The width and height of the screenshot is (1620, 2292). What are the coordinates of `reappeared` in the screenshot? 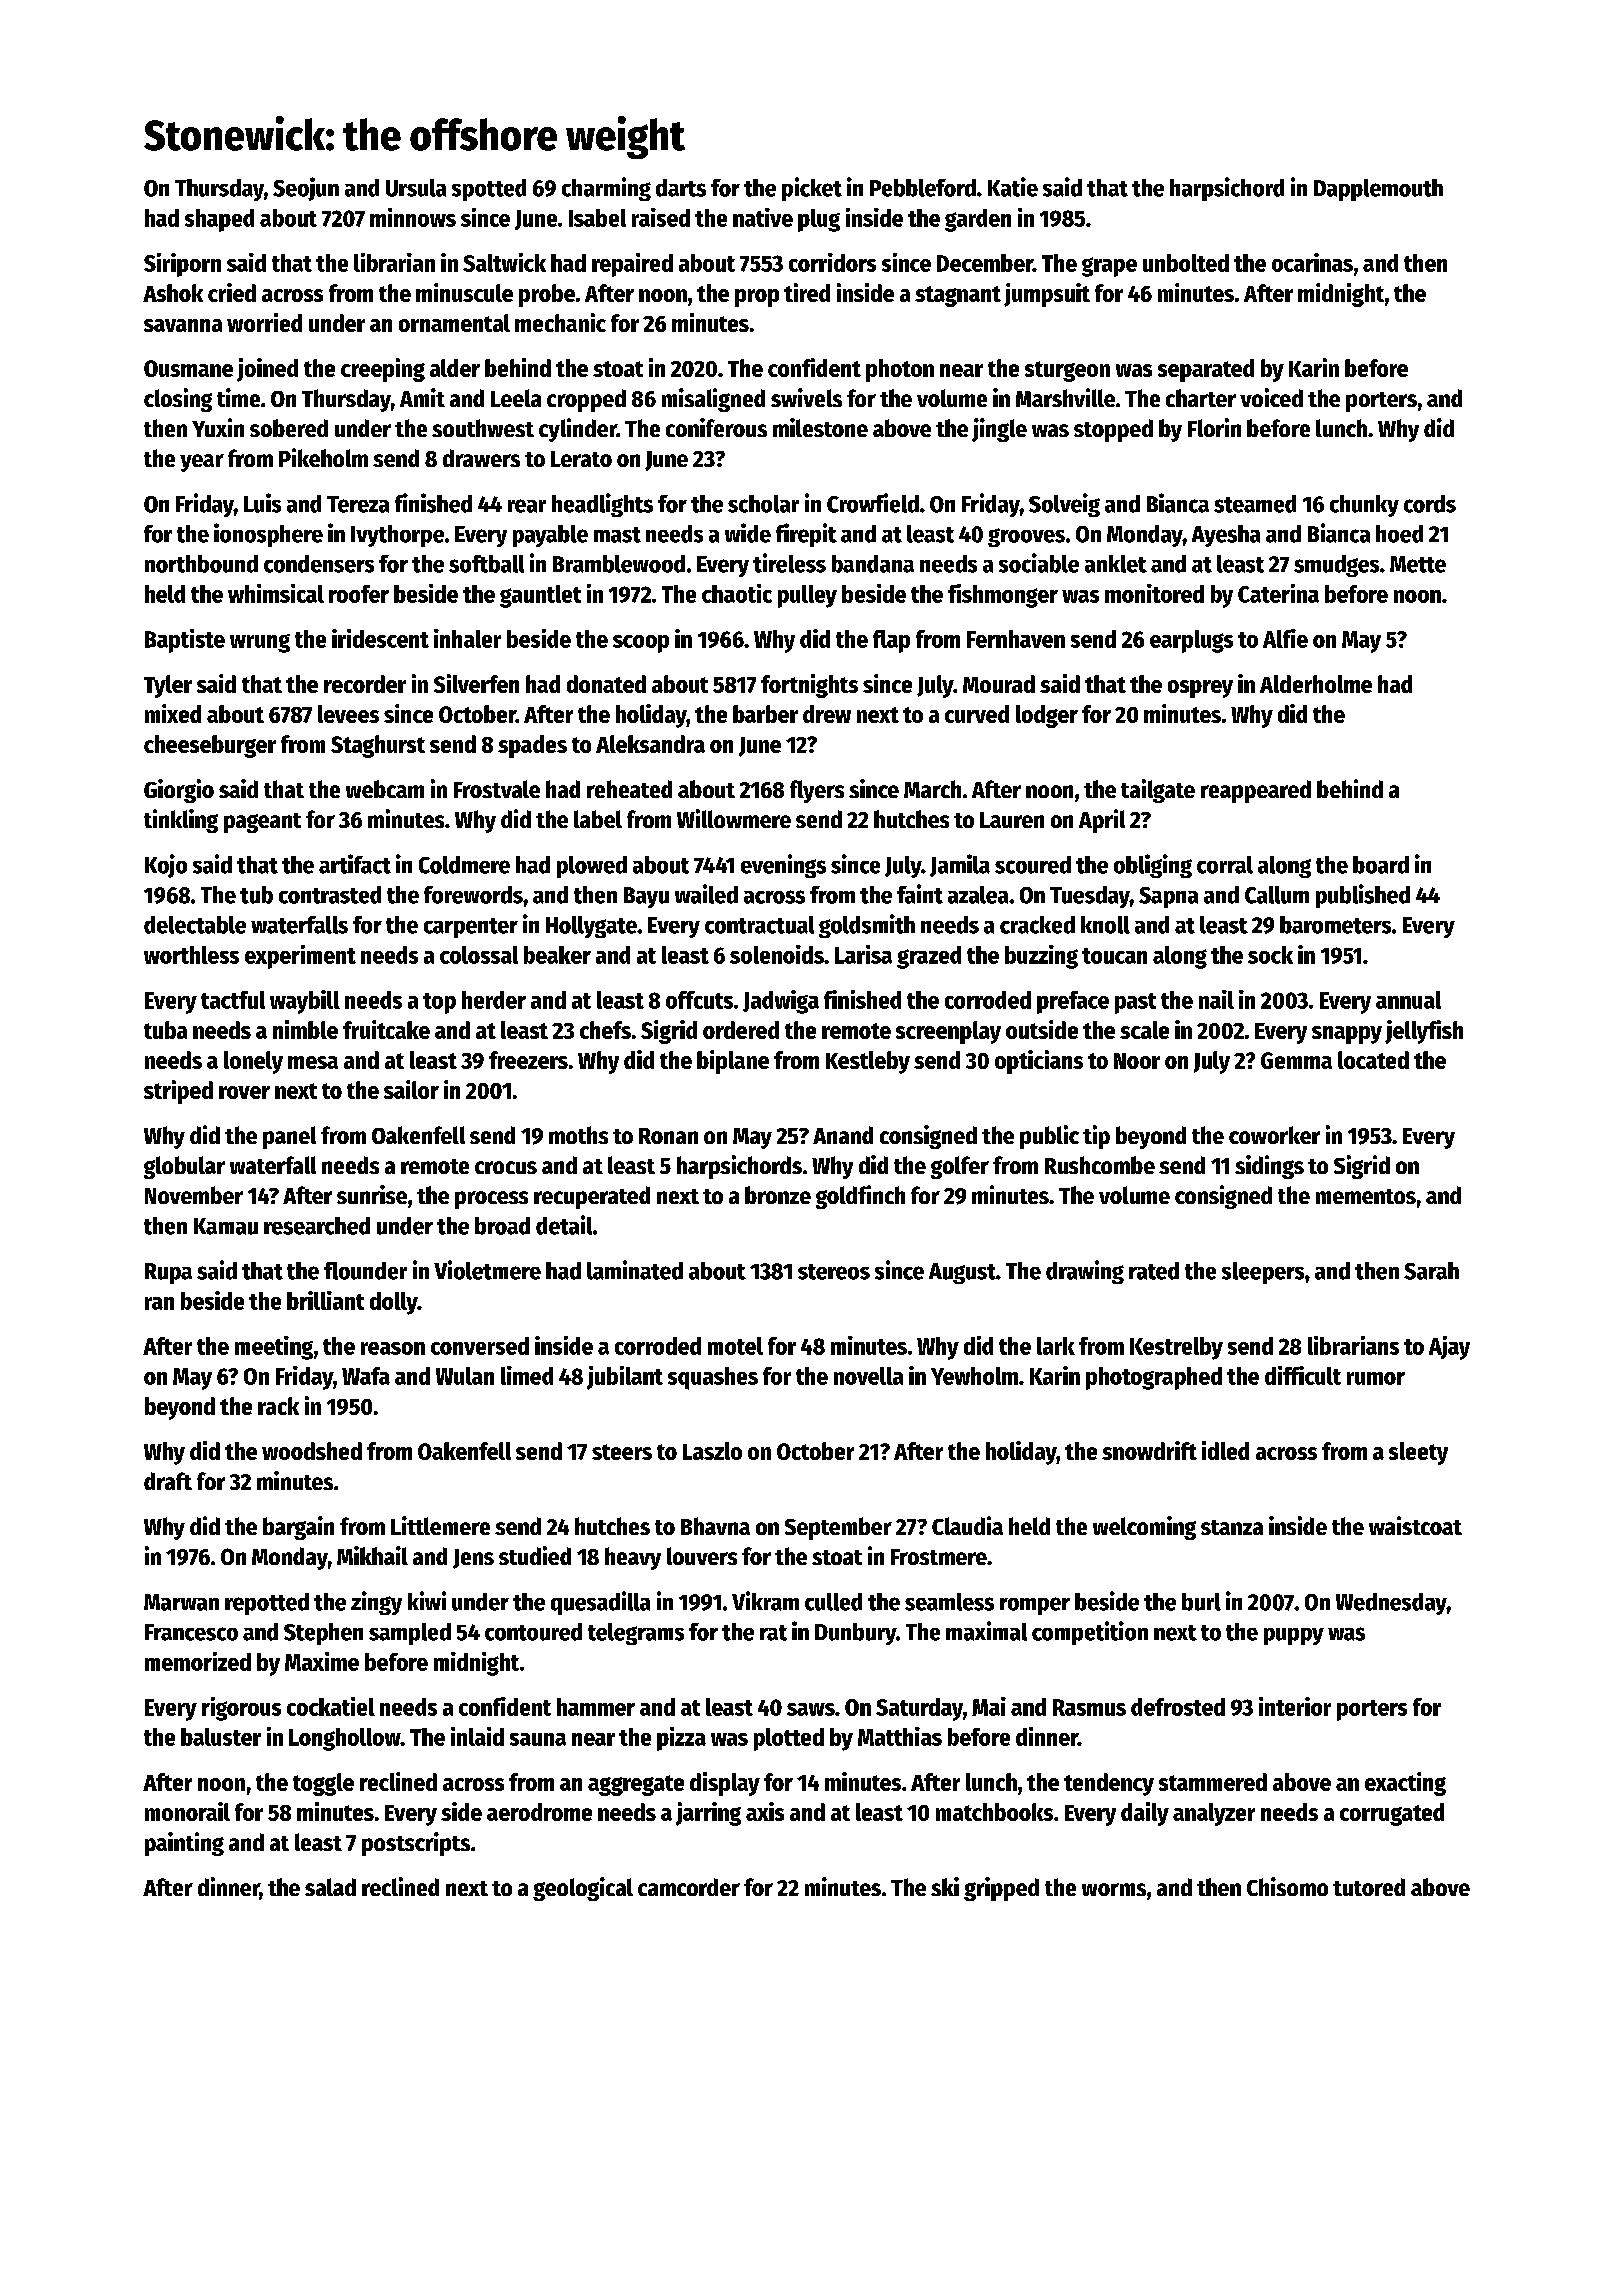 It's located at (1256, 791).
